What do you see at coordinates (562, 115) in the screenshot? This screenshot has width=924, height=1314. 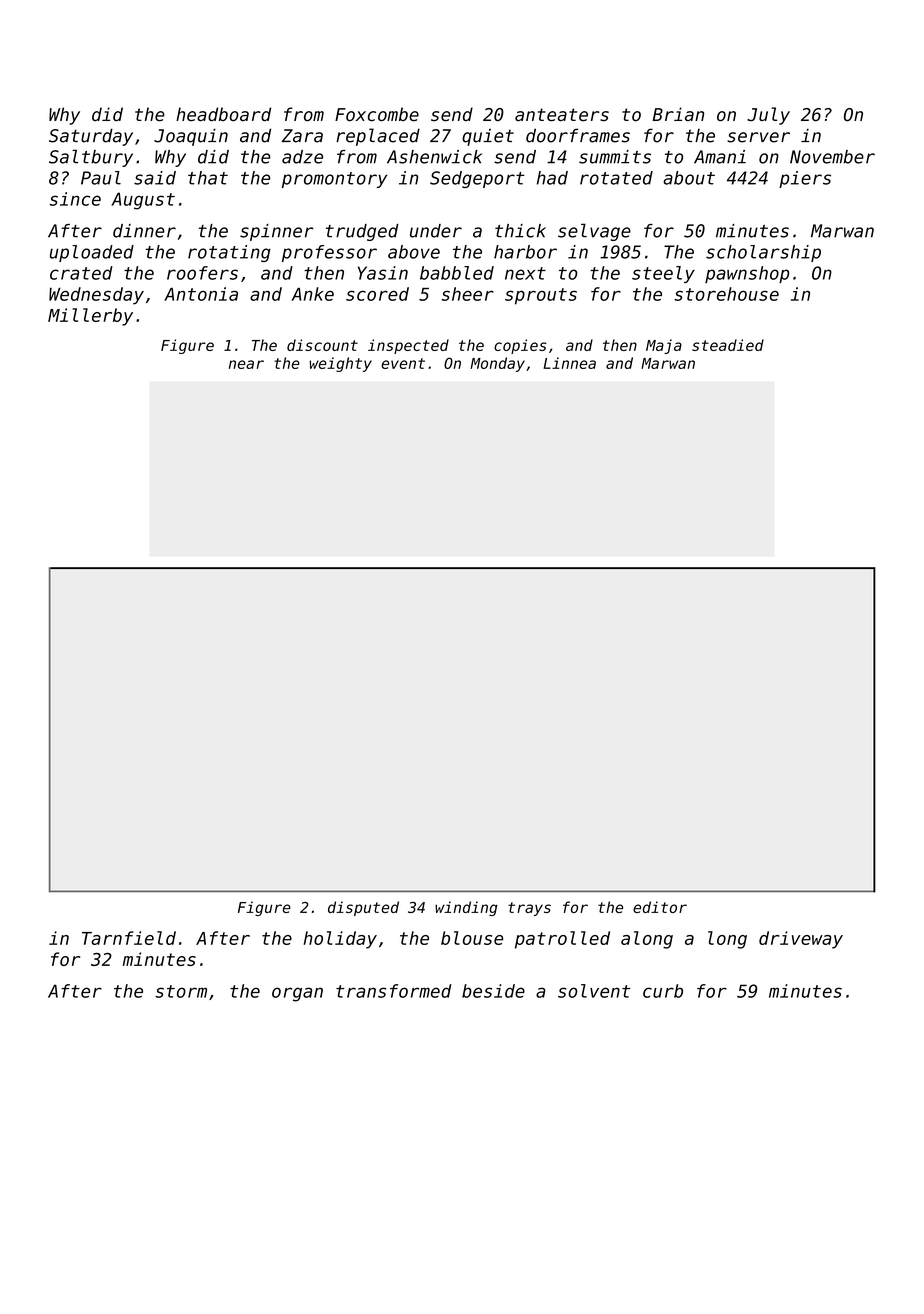 I see `anteaters` at bounding box center [562, 115].
